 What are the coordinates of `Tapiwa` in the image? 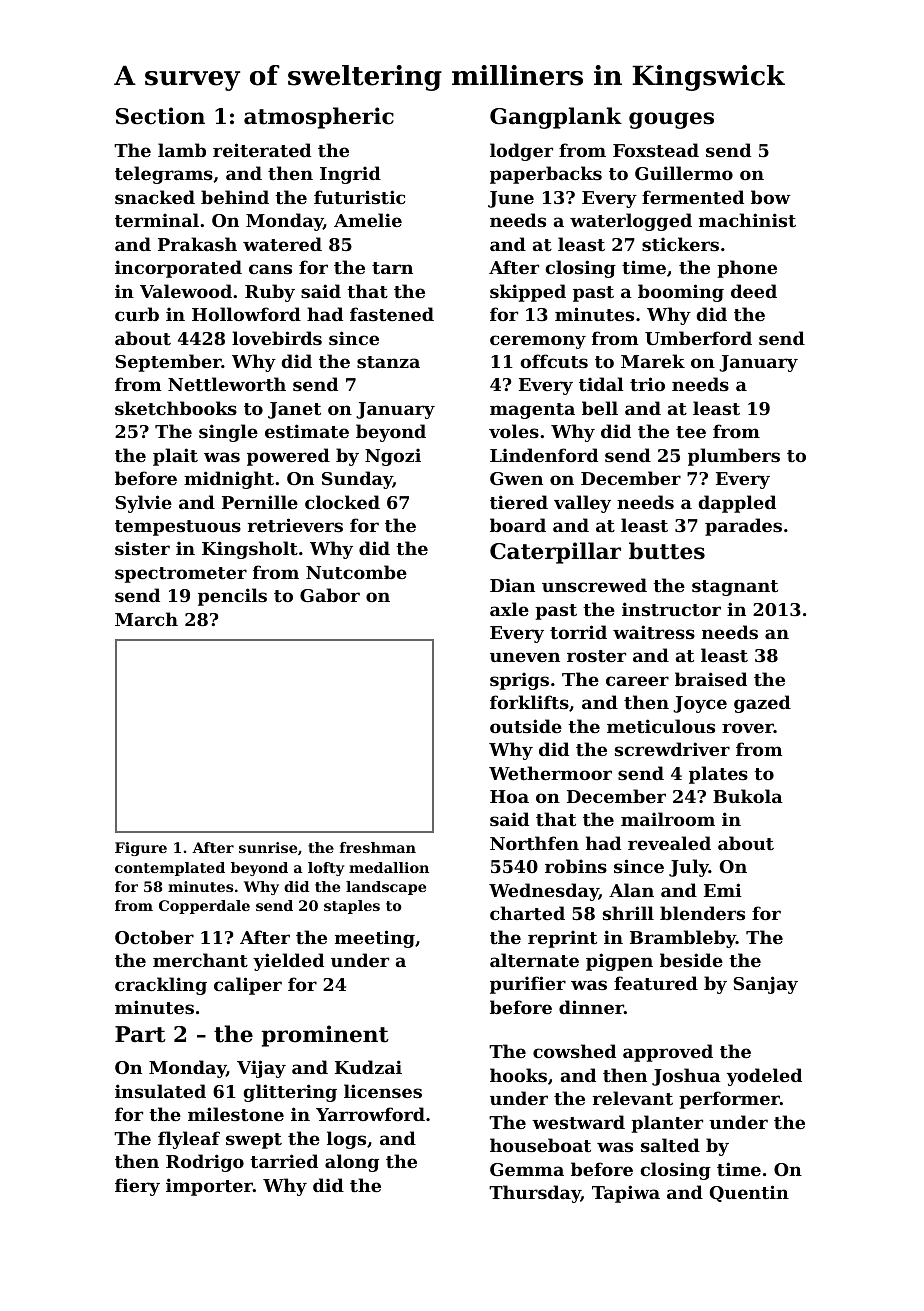 It's located at (626, 1194).
